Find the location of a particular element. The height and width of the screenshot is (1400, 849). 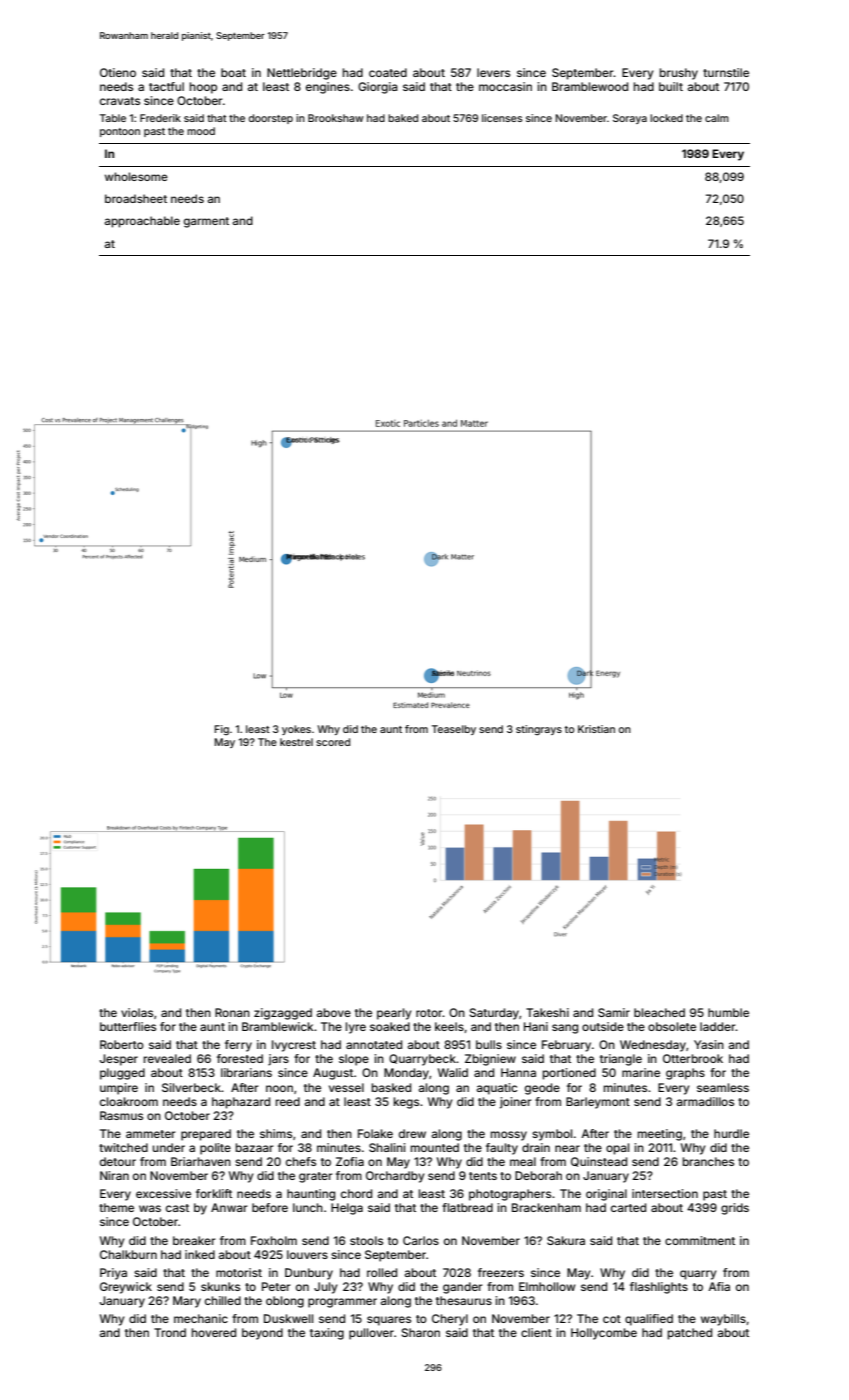

taxing is located at coordinates (327, 1334).
